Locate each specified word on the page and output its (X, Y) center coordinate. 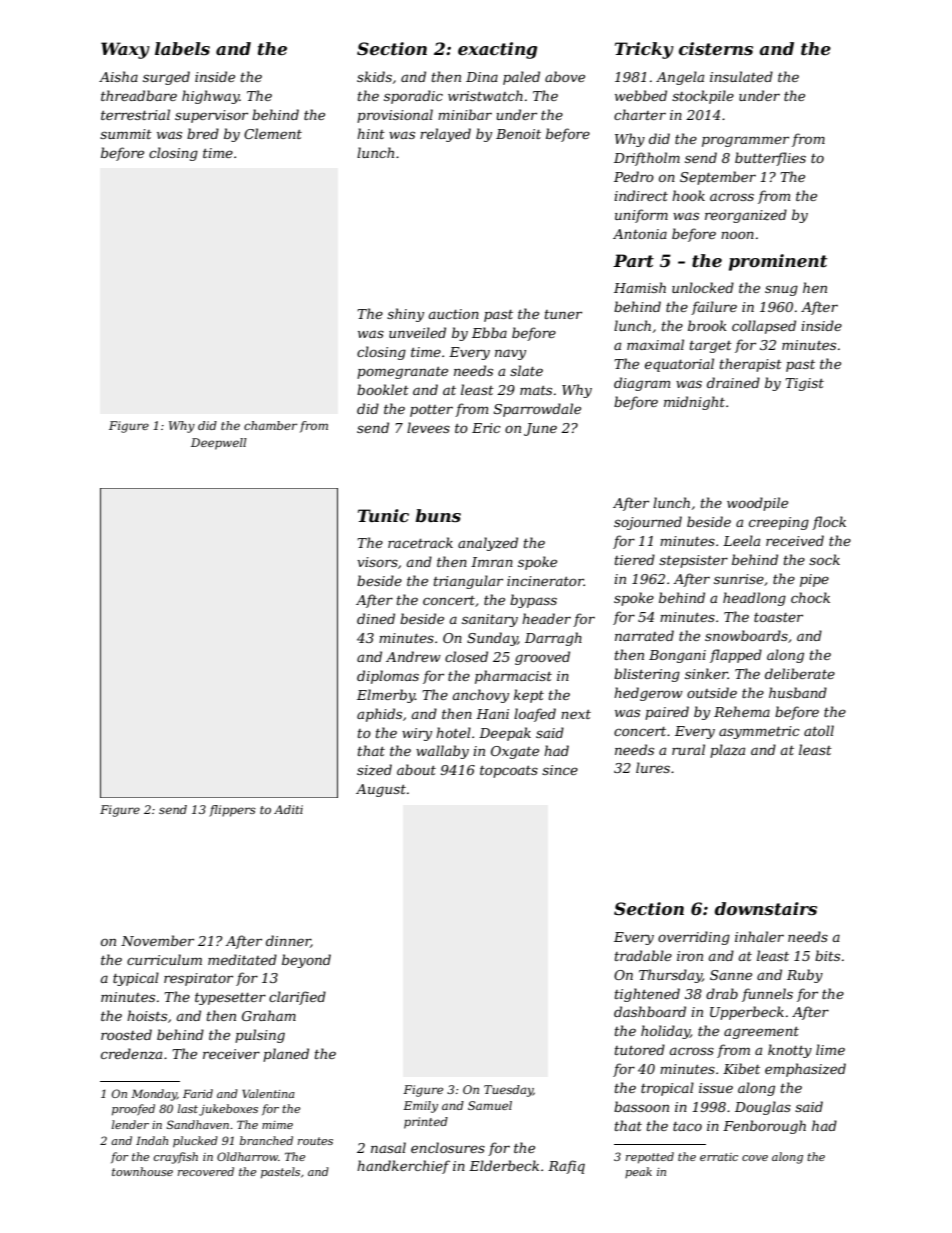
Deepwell (219, 444)
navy (510, 354)
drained (733, 382)
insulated (741, 76)
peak (638, 1172)
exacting (497, 50)
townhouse (142, 1171)
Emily (420, 1107)
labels (182, 48)
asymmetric (759, 732)
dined (376, 618)
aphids (379, 715)
